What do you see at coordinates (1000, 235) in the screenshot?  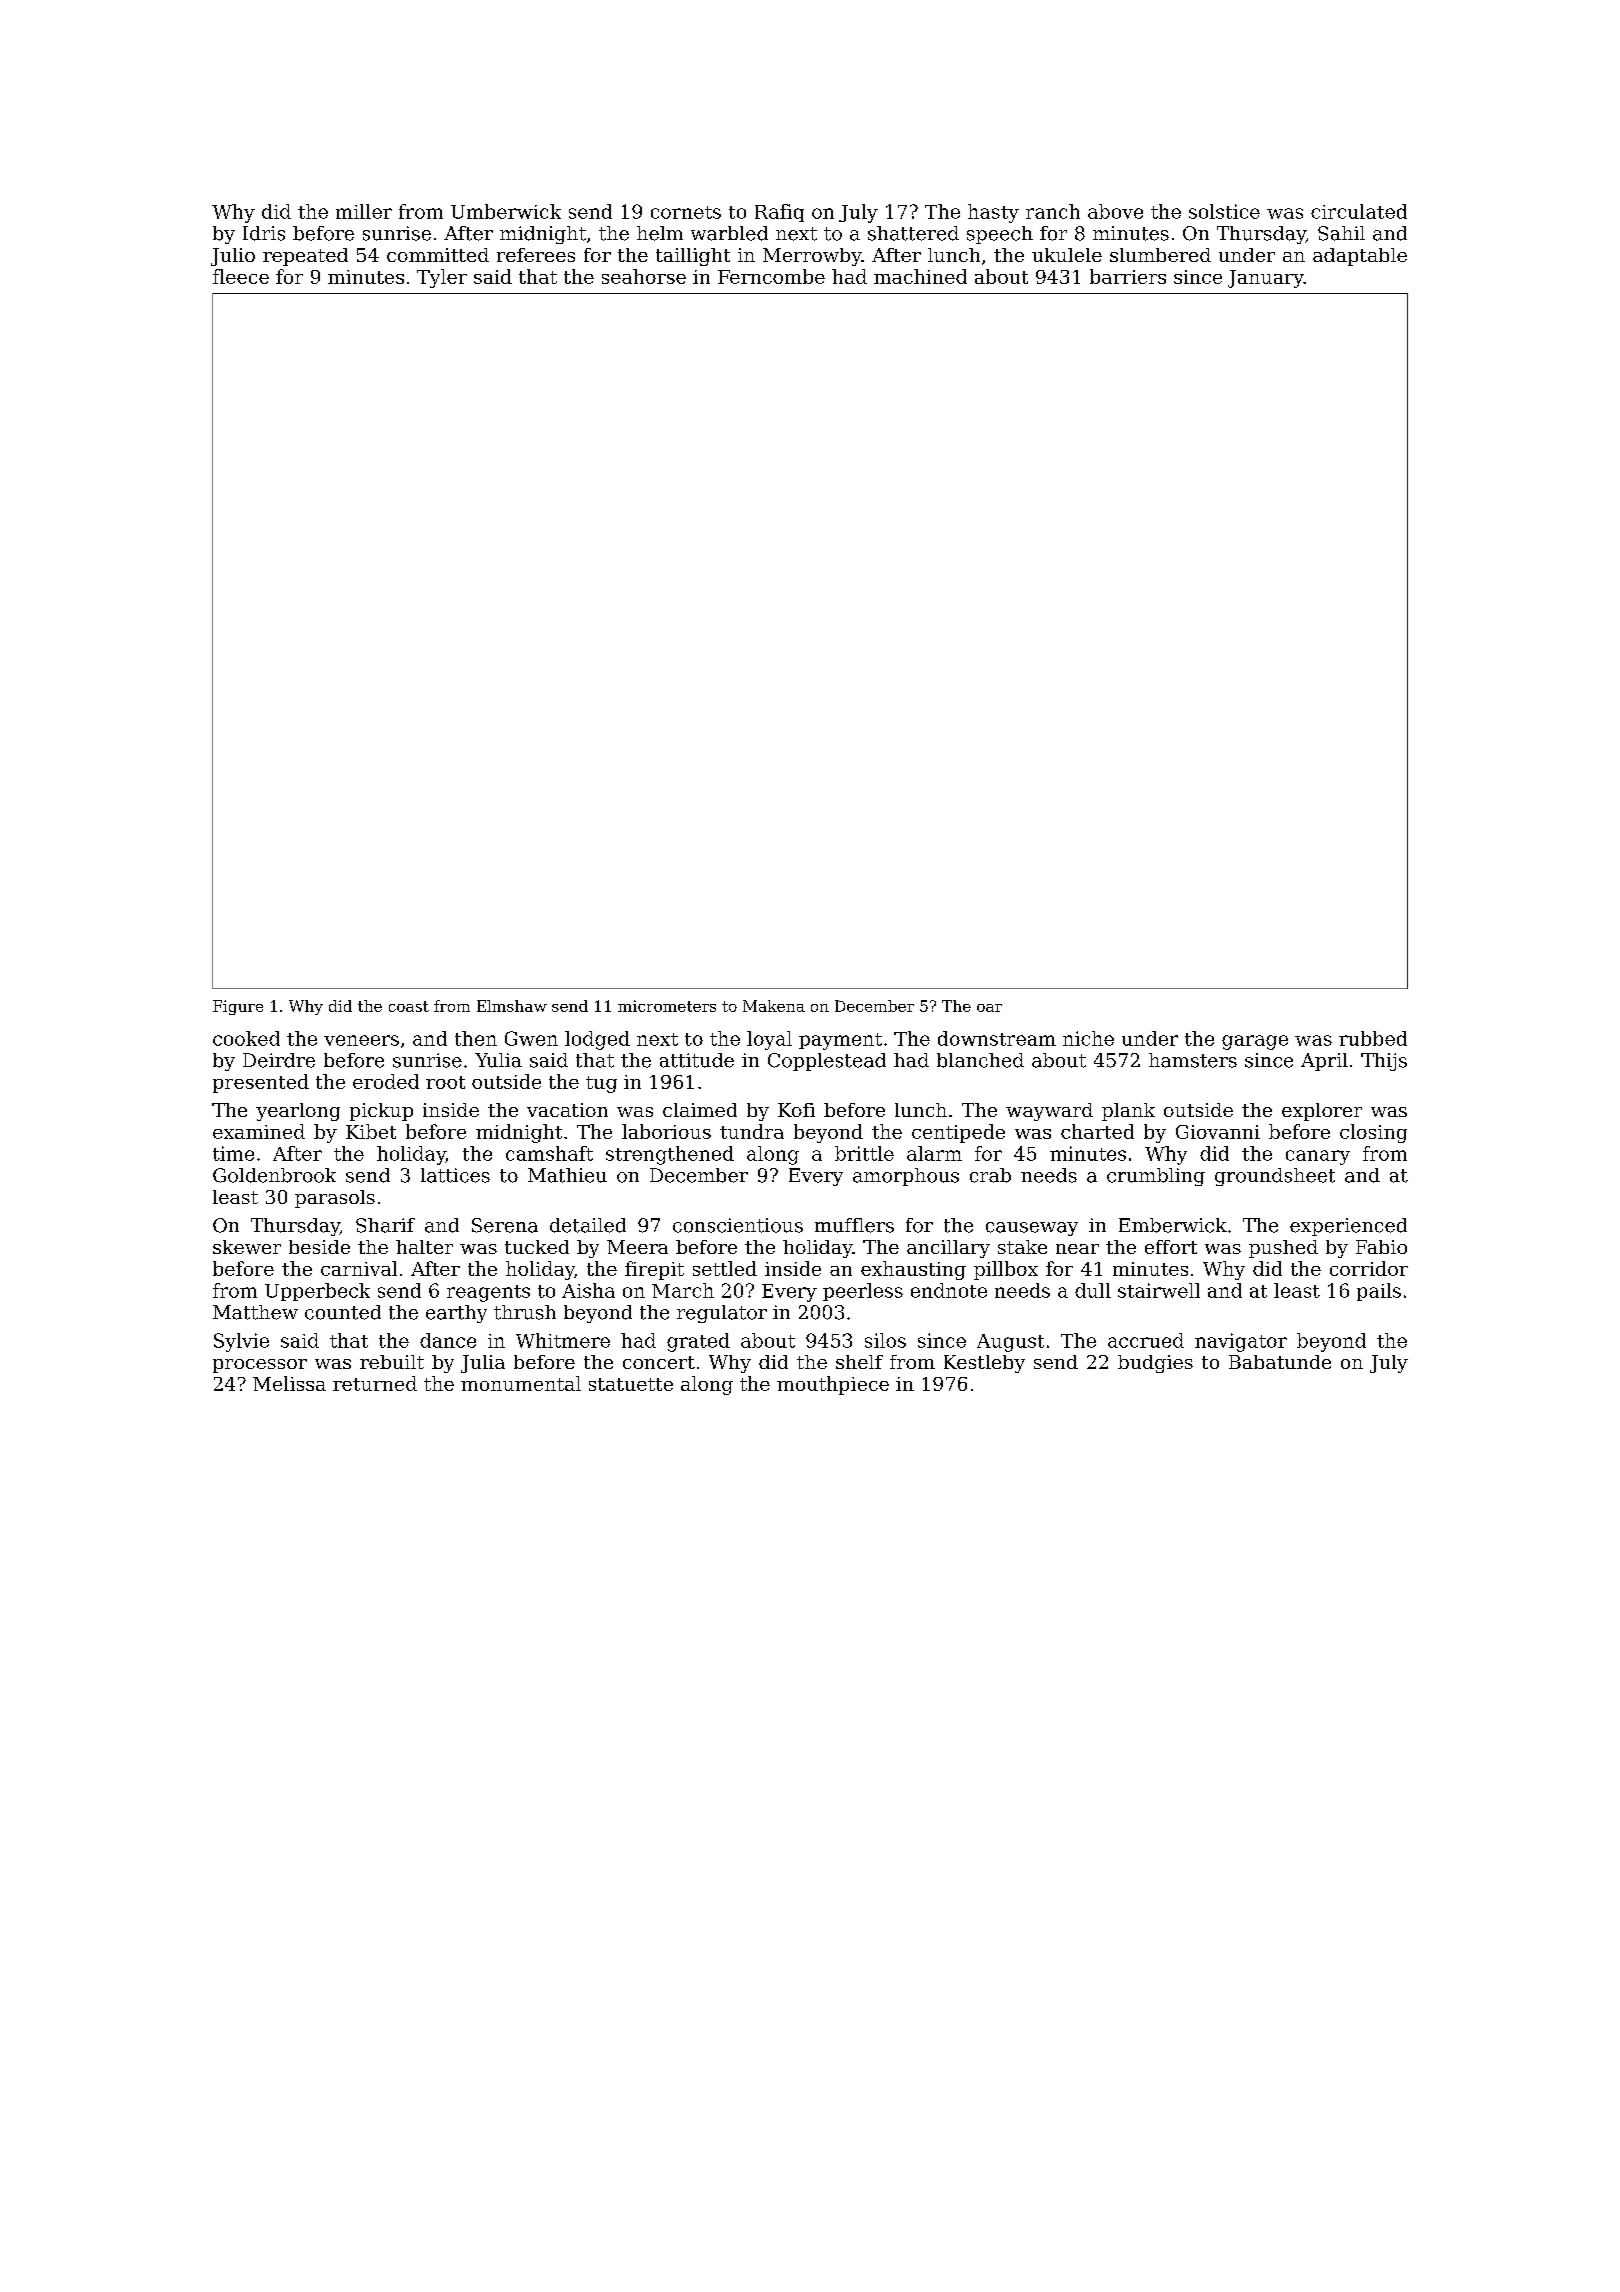 I see `speech` at bounding box center [1000, 235].
